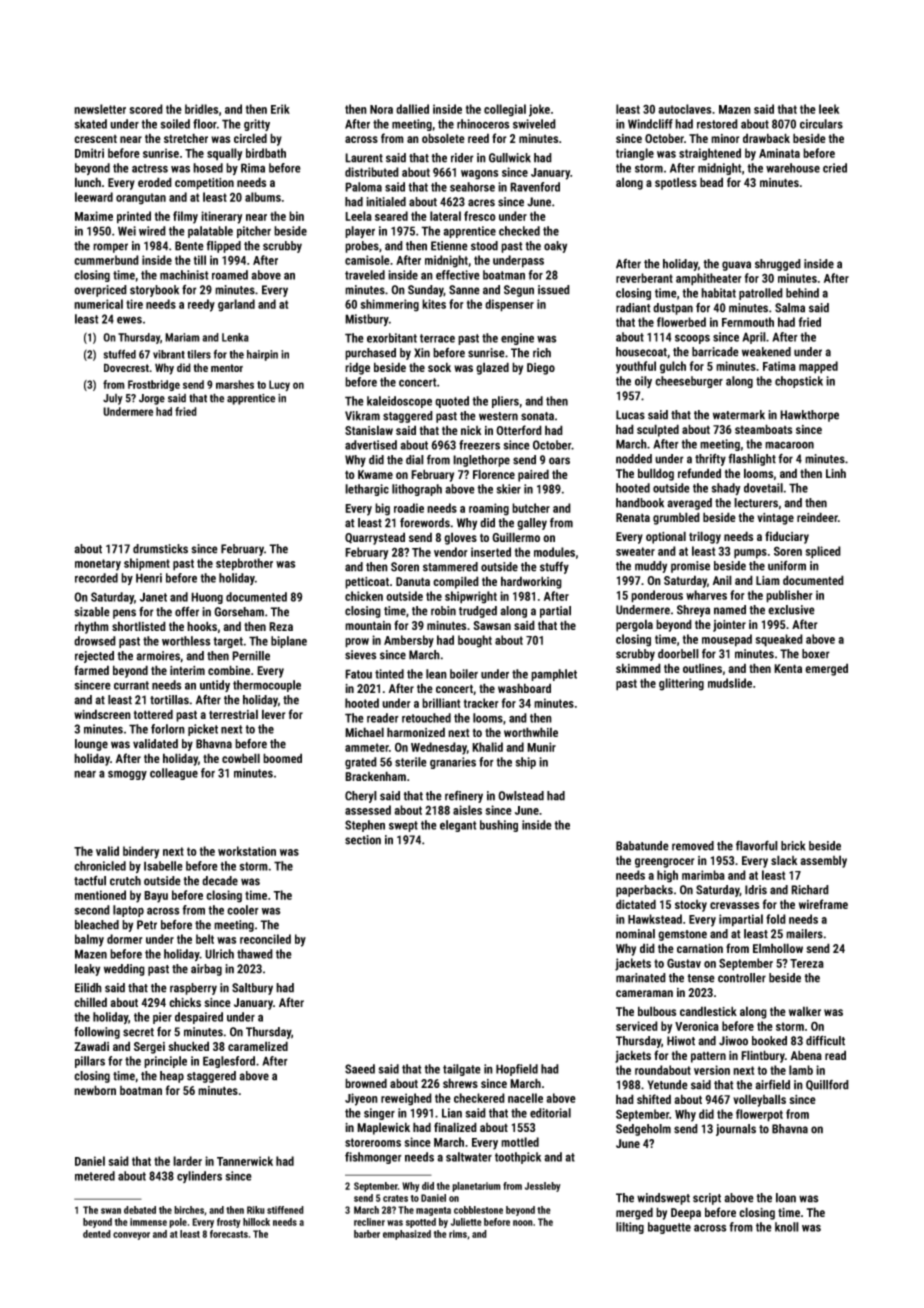 The height and width of the image is (1308, 924). I want to click on elegant, so click(458, 826).
